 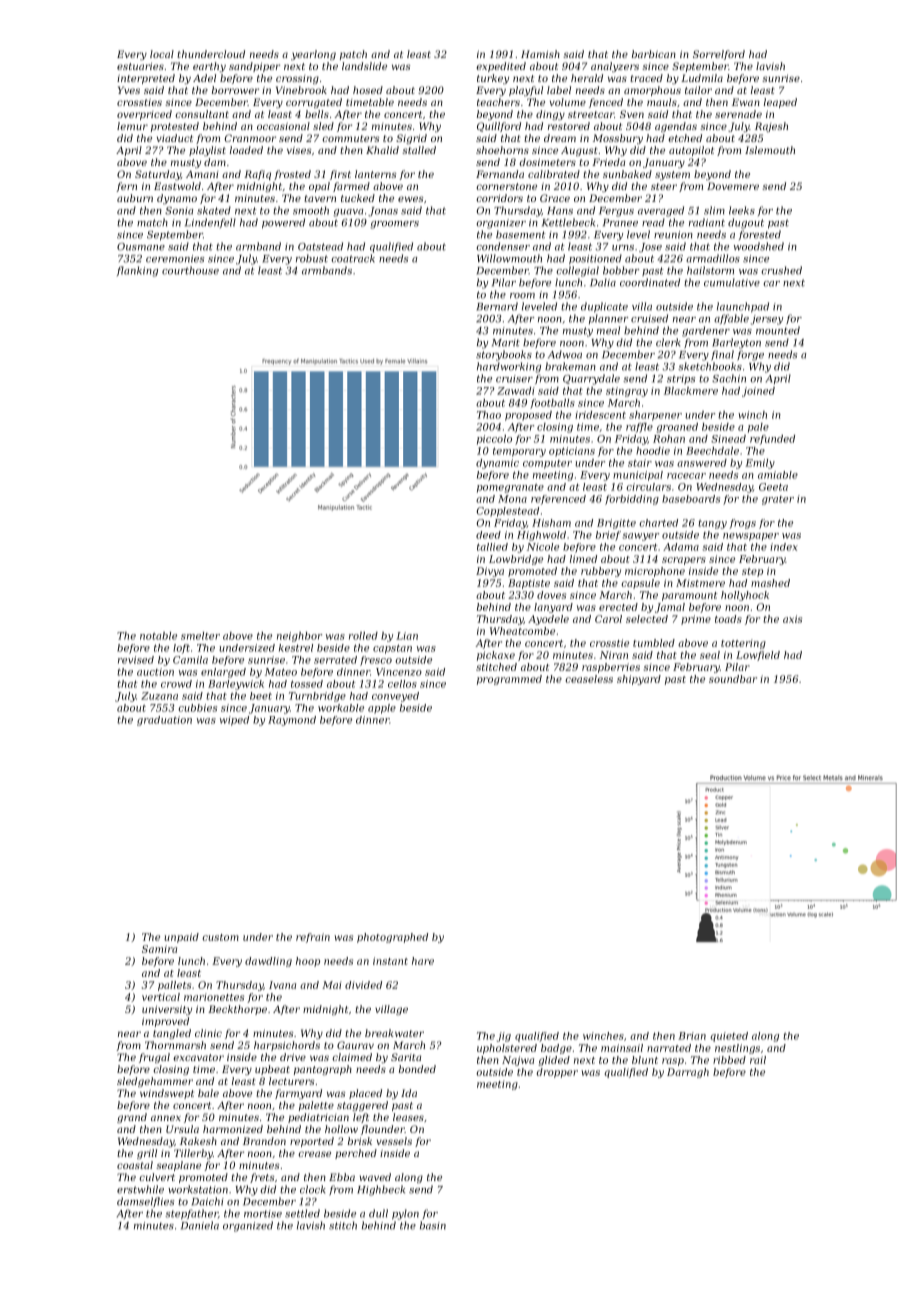 What do you see at coordinates (654, 54) in the screenshot?
I see `barbican` at bounding box center [654, 54].
